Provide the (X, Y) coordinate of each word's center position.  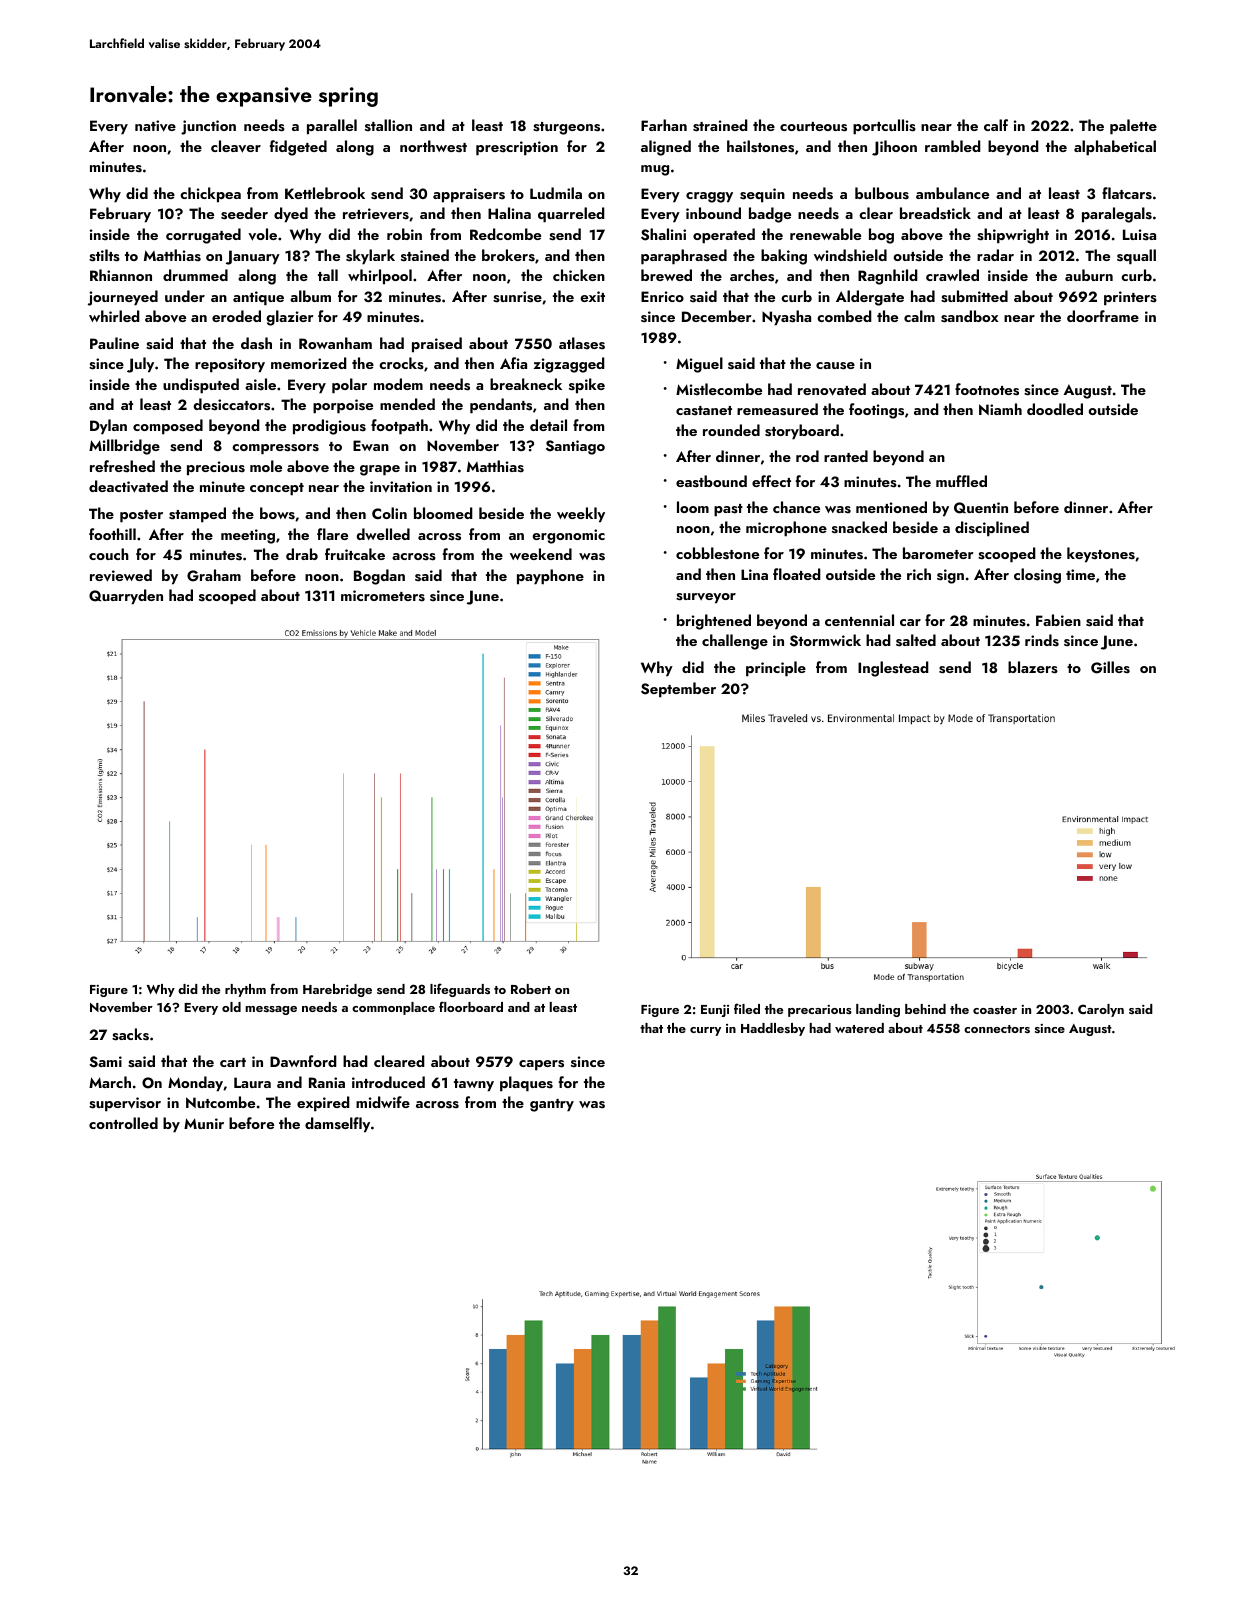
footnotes (987, 389)
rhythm (245, 990)
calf (996, 125)
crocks (401, 363)
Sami (105, 1062)
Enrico (662, 296)
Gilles (1110, 667)
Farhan (664, 125)
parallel (332, 127)
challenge (735, 642)
